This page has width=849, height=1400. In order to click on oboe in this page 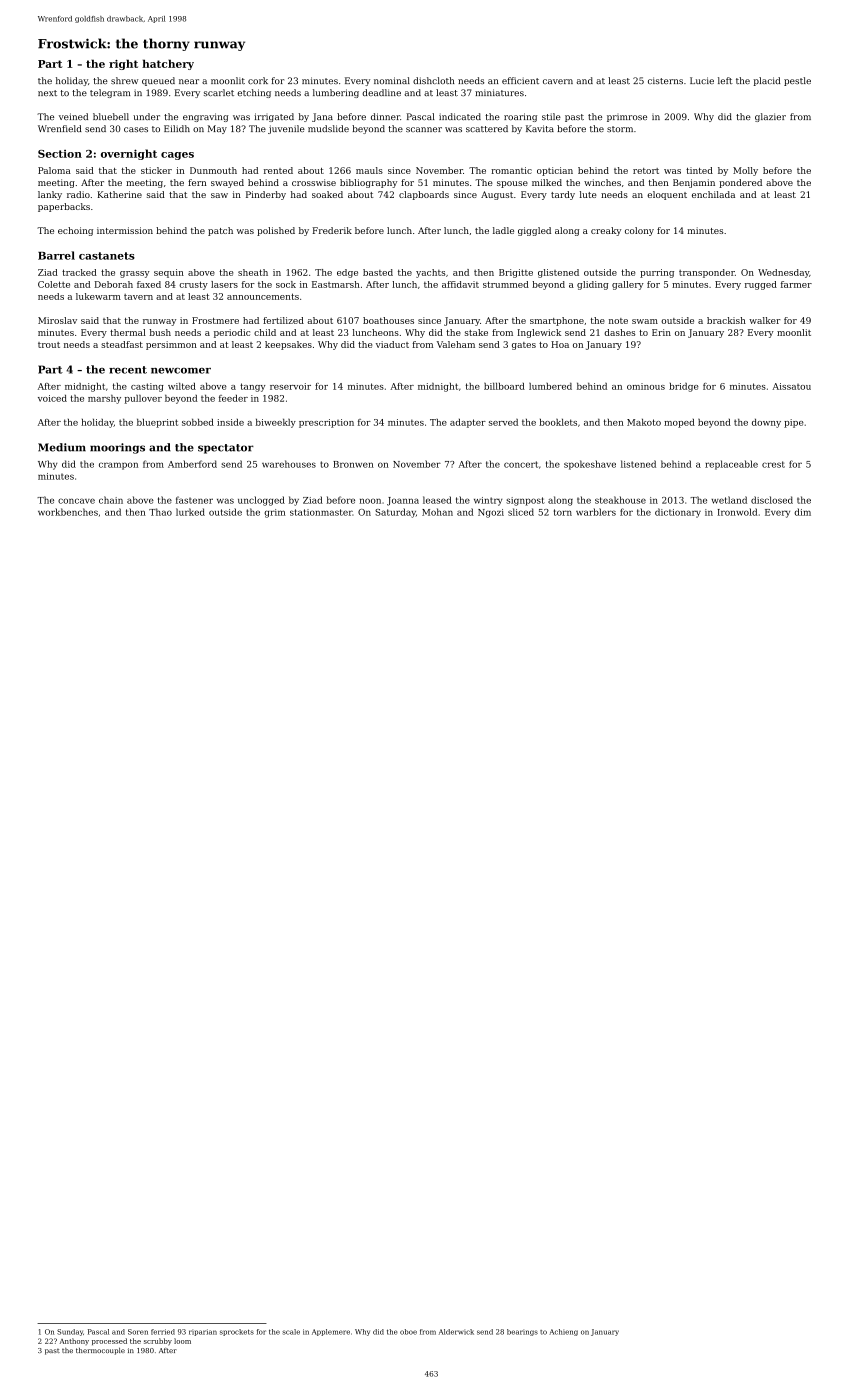, I will do `click(408, 1332)`.
